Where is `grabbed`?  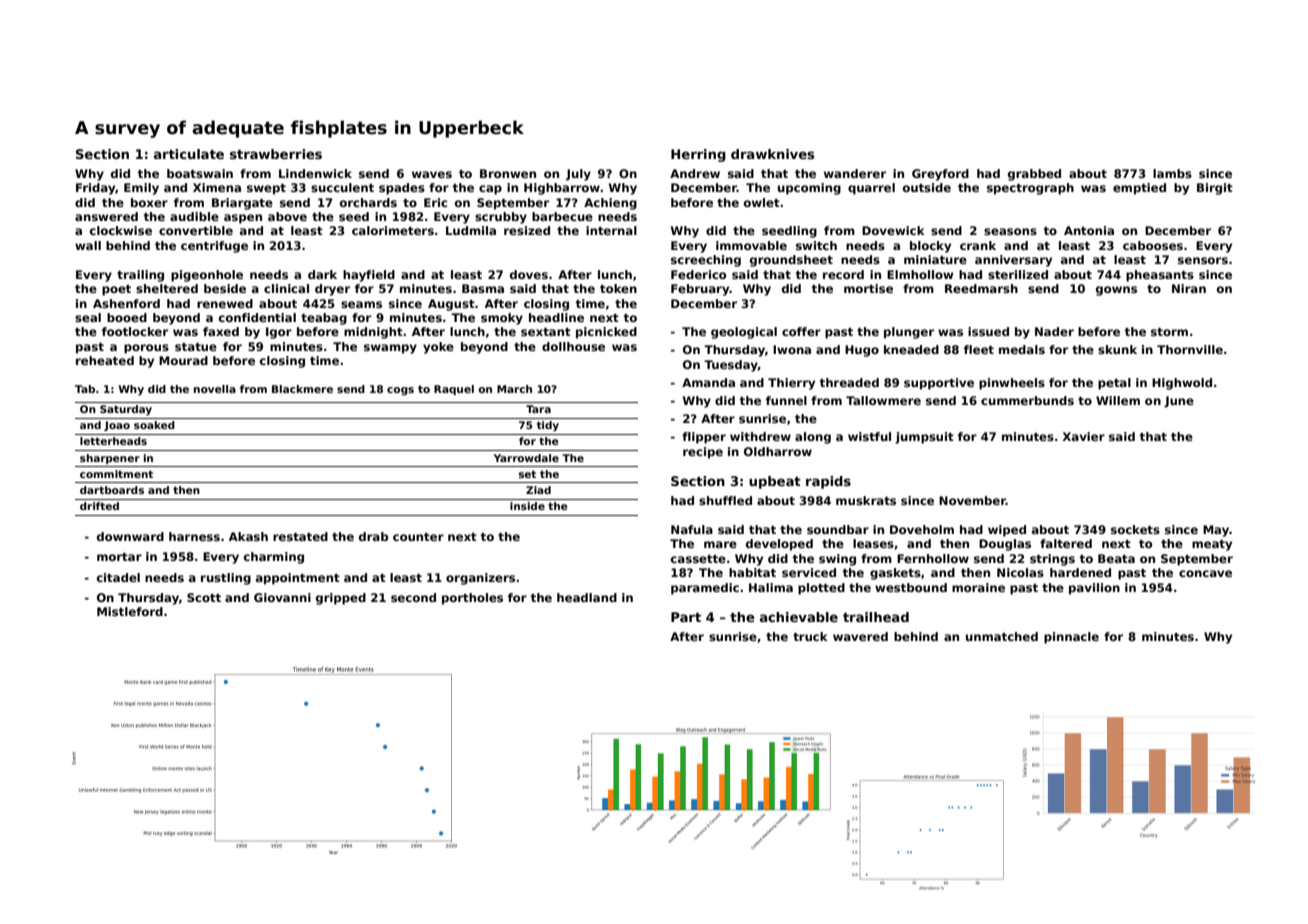 grabbed is located at coordinates (1034, 175).
